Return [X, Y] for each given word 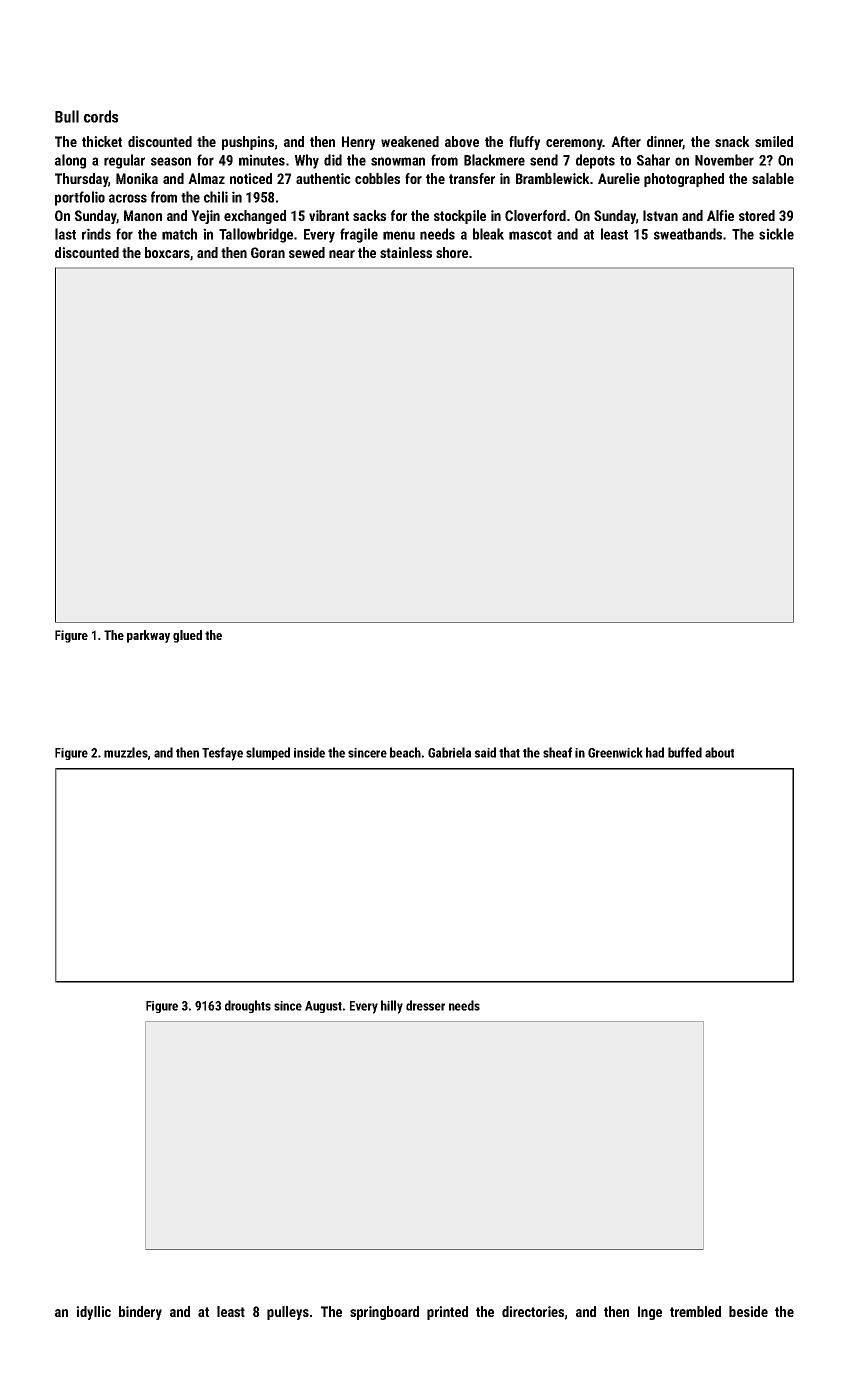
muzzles [126, 752]
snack [732, 141]
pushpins [248, 143]
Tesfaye [222, 754]
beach [405, 752]
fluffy [524, 143]
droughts [248, 1006]
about [719, 752]
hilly [392, 1007]
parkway [148, 636]
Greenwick [615, 752]
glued [187, 636]
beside [748, 1311]
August [323, 1007]
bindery [140, 1313]
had [655, 752]
